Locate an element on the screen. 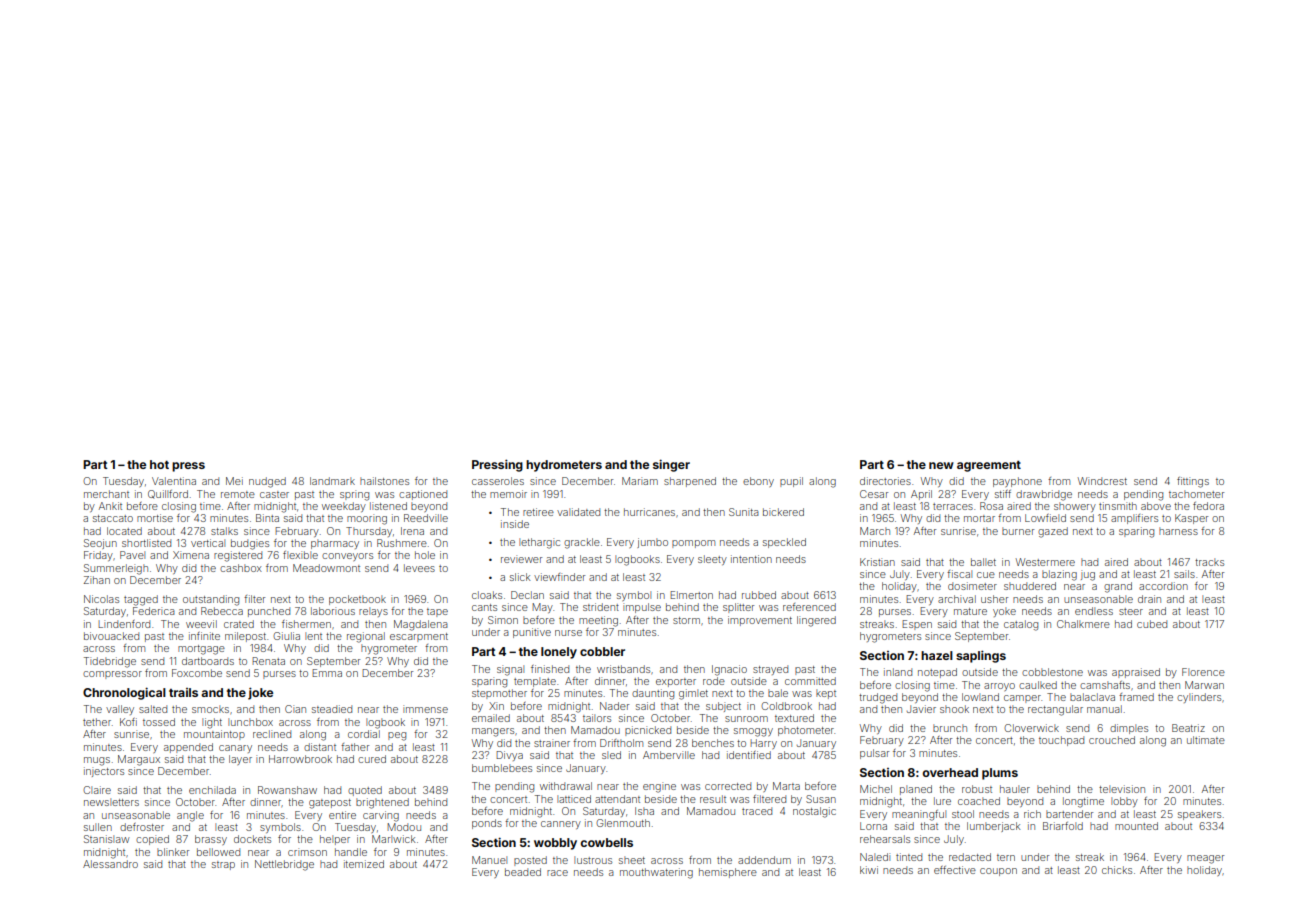 The height and width of the screenshot is (924, 1308). coupon is located at coordinates (998, 872).
